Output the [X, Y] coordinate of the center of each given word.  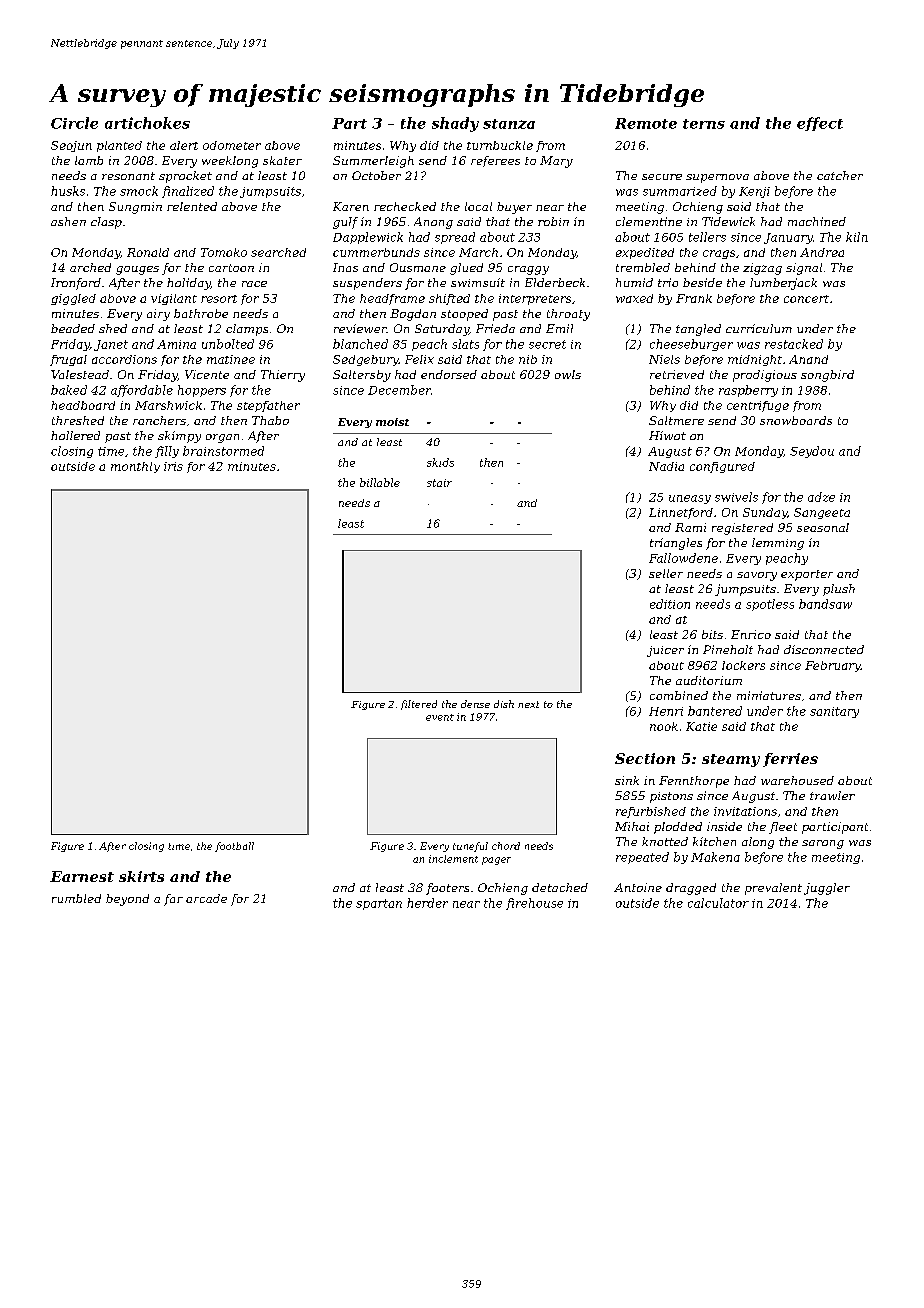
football [234, 847]
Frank [694, 298]
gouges [137, 270]
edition [670, 604]
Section [645, 758]
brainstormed [223, 451]
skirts [141, 876]
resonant [128, 176]
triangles [676, 544]
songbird [827, 376]
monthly [135, 467]
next [528, 704]
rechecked [405, 206]
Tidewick [728, 221]
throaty [568, 315]
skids [440, 462]
